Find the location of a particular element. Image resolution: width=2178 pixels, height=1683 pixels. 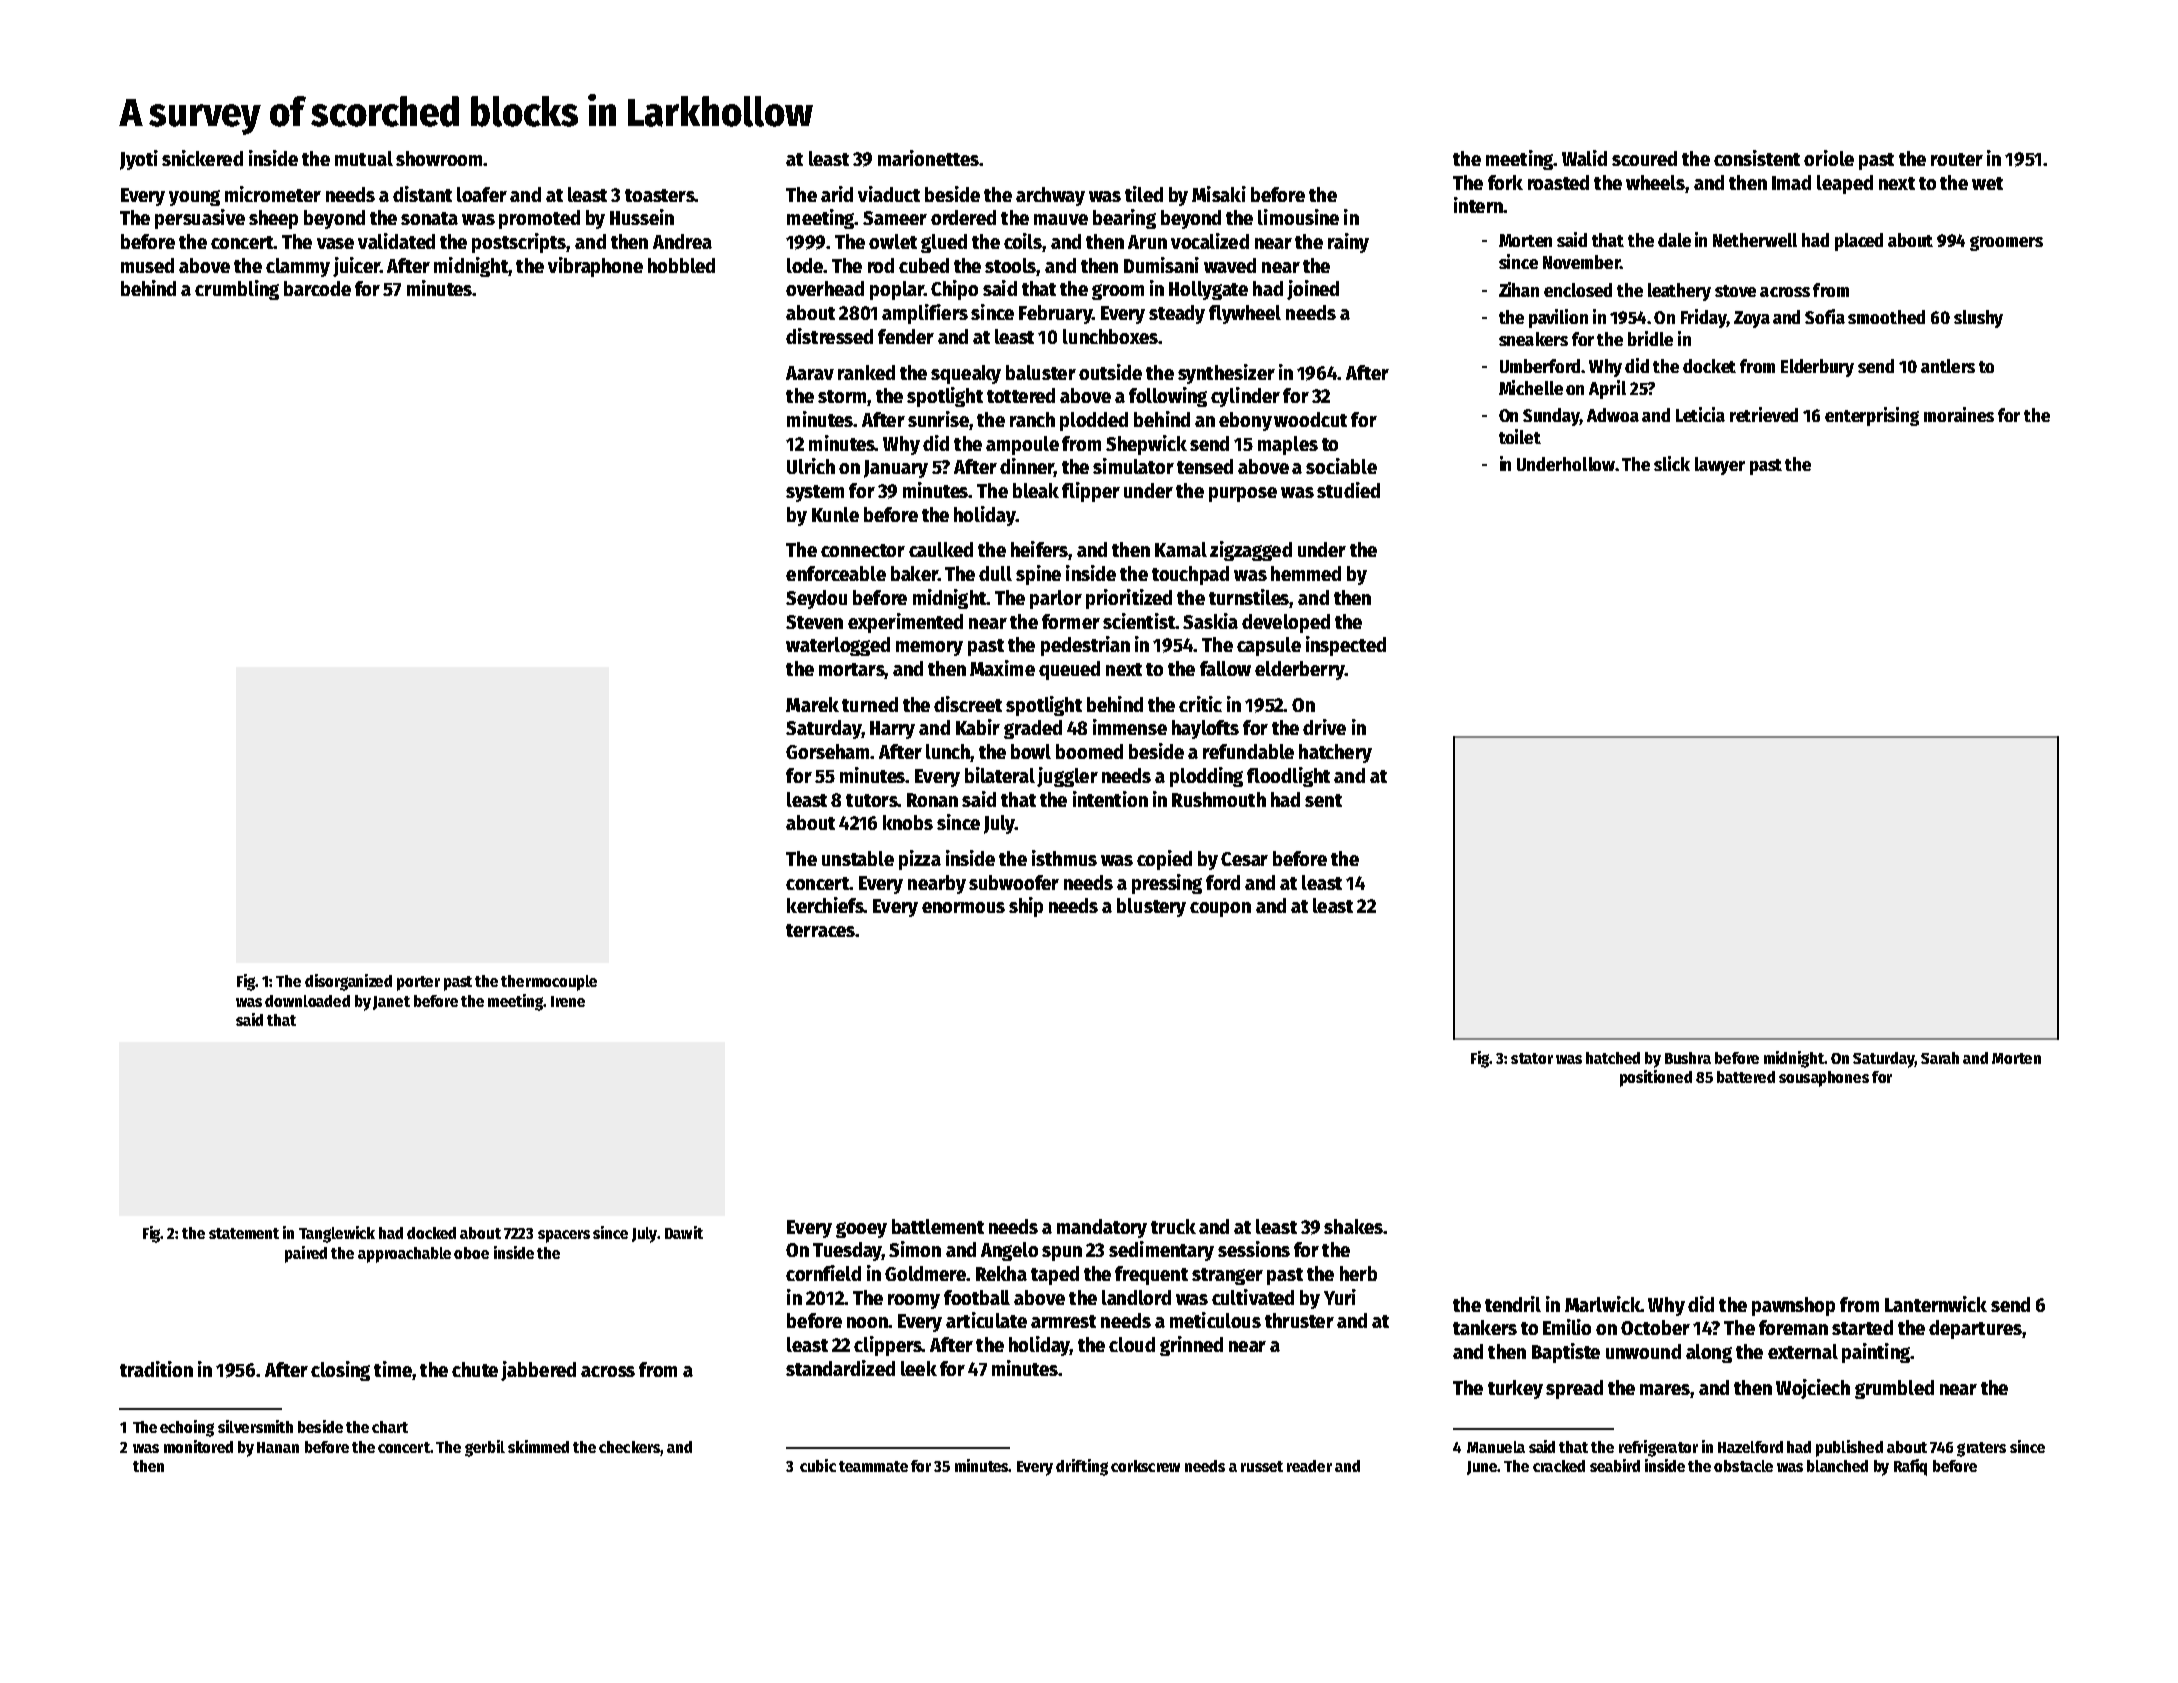

roasted is located at coordinates (1558, 182).
